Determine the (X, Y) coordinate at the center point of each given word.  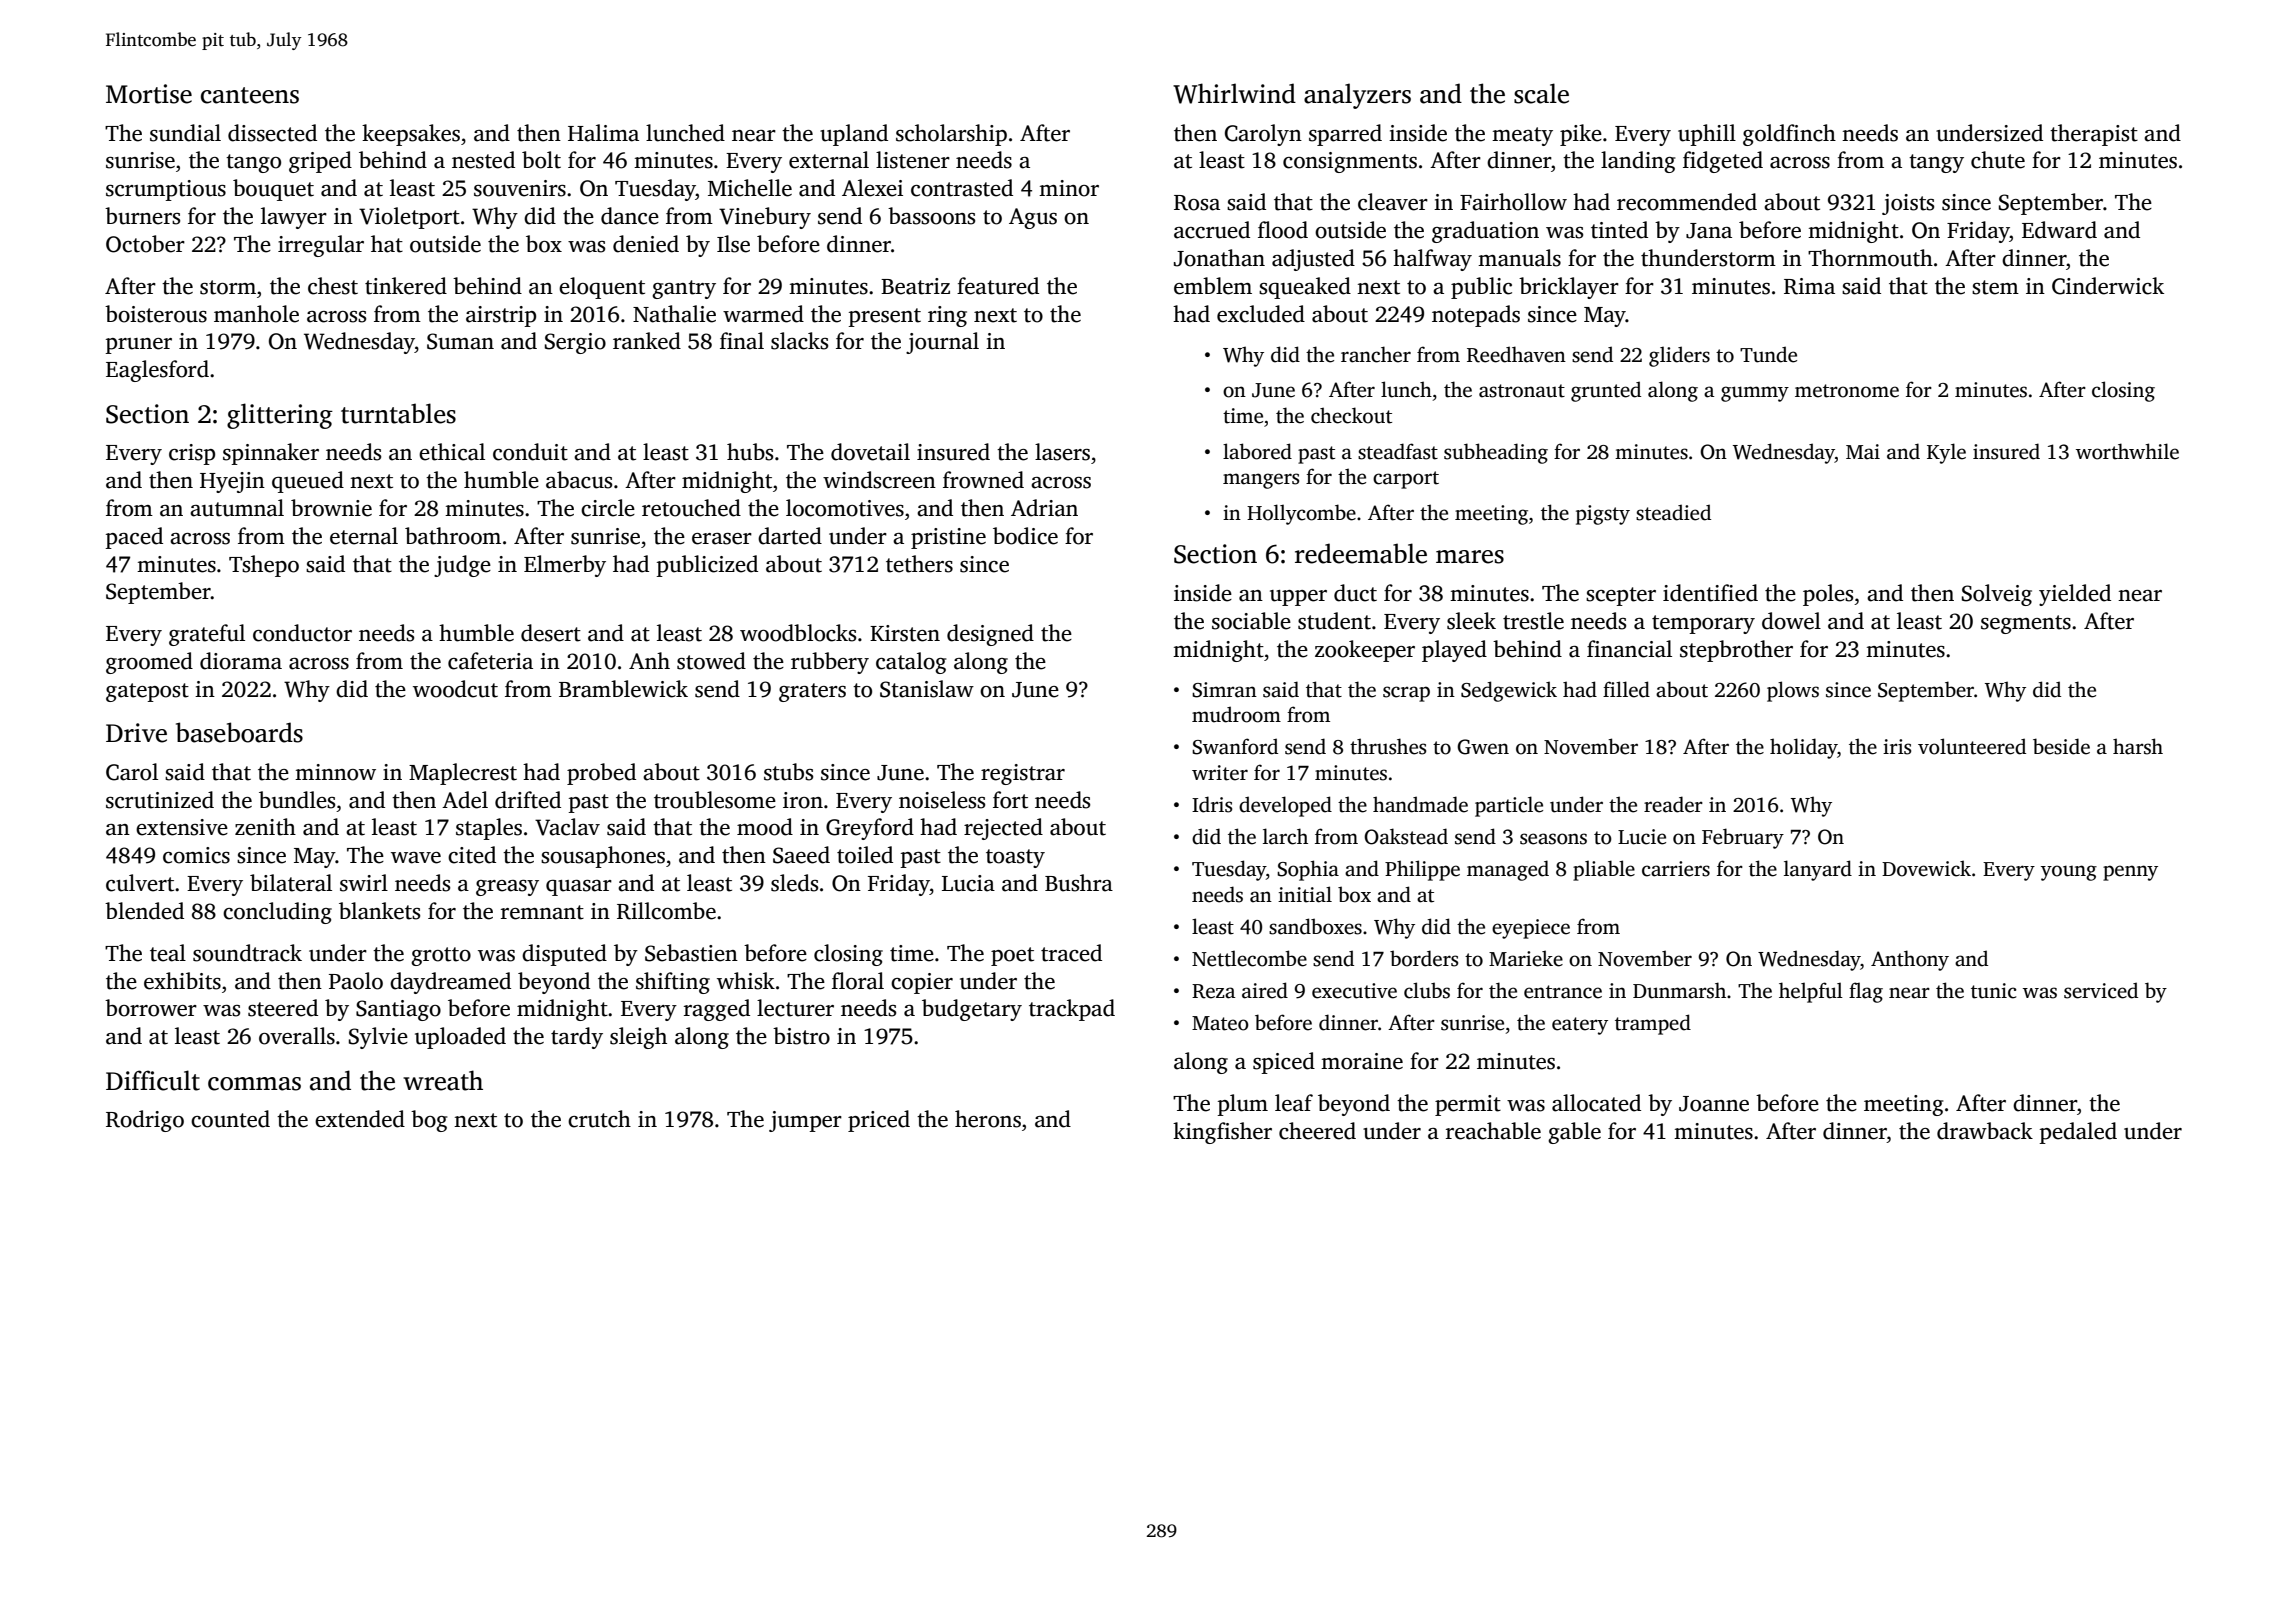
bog (429, 1121)
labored (1257, 451)
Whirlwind (1234, 93)
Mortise (149, 94)
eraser (722, 539)
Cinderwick (2108, 286)
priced (879, 1121)
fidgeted (1723, 162)
